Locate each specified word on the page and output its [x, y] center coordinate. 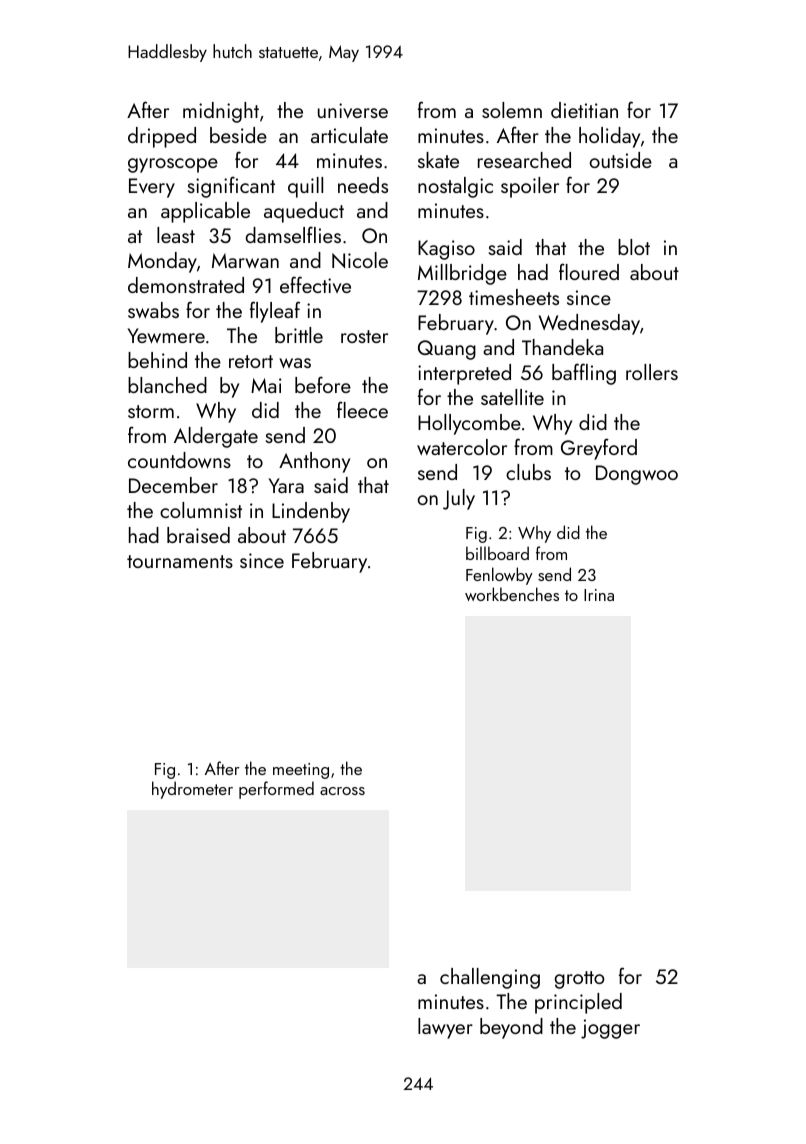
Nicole [360, 260]
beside [238, 135]
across [342, 791]
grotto [580, 980]
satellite [512, 397]
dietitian [584, 110]
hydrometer [192, 790]
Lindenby [311, 512]
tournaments [180, 561]
